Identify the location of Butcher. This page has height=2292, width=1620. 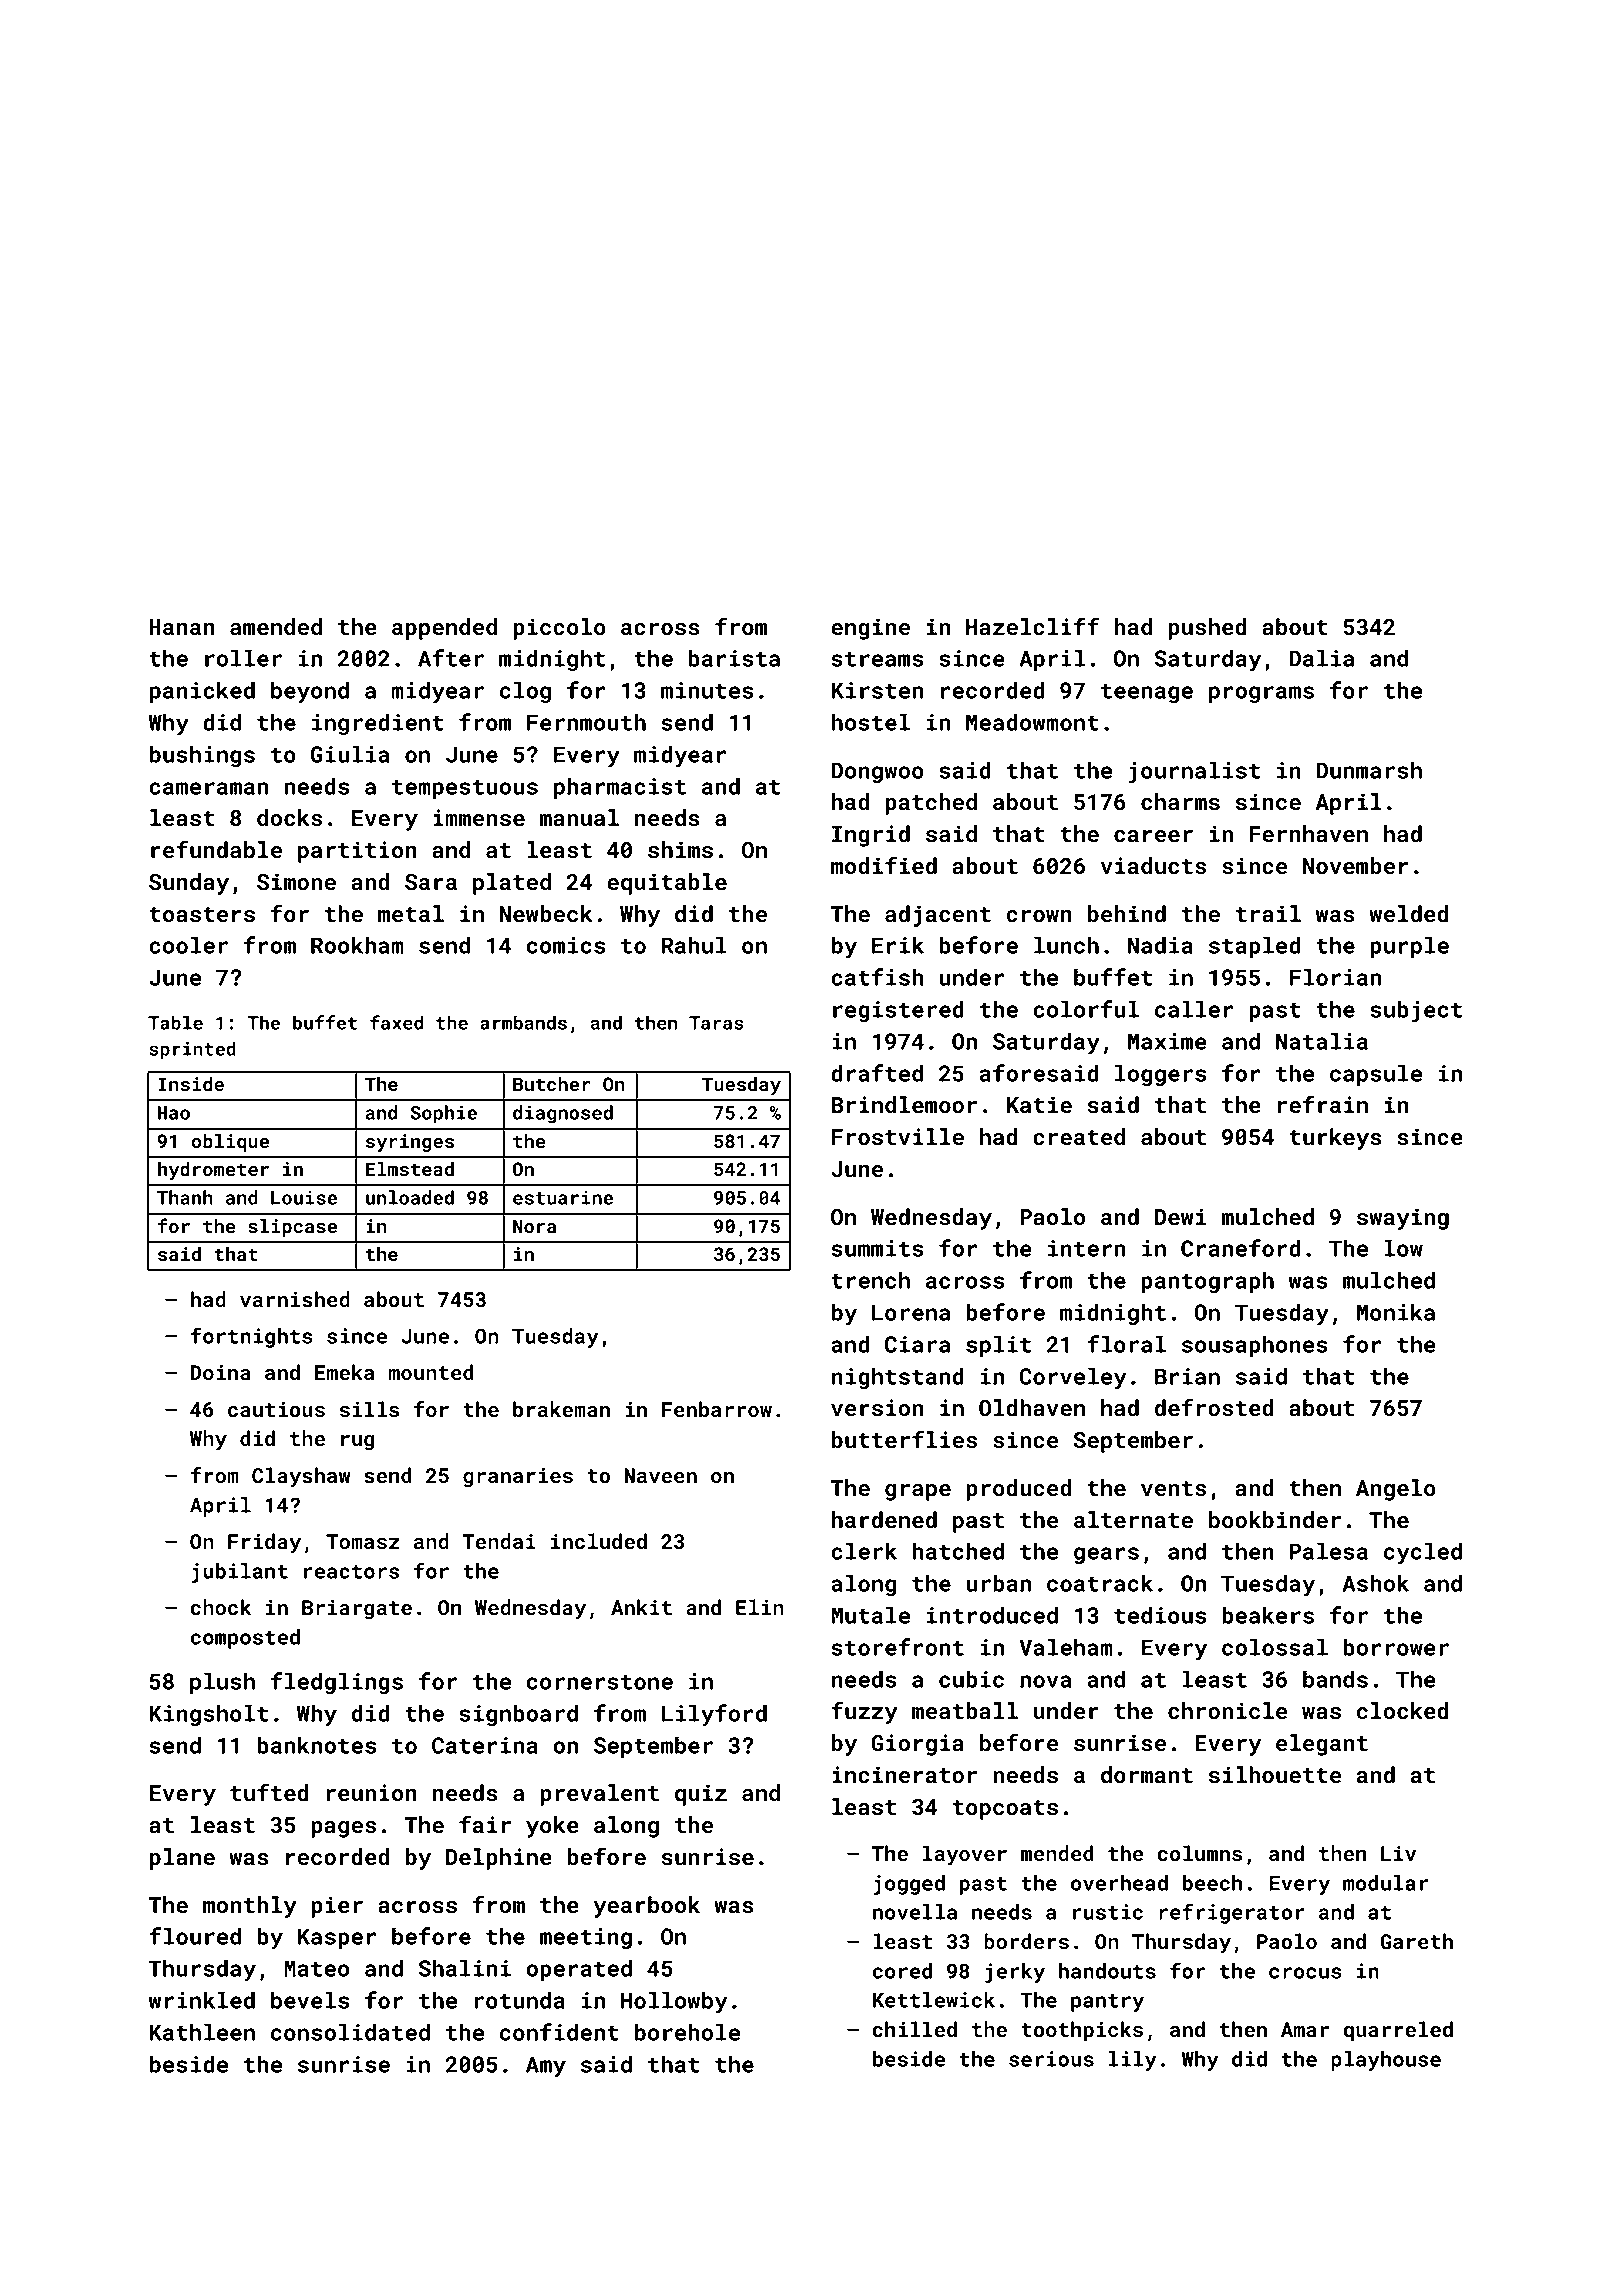
(552, 1084).
